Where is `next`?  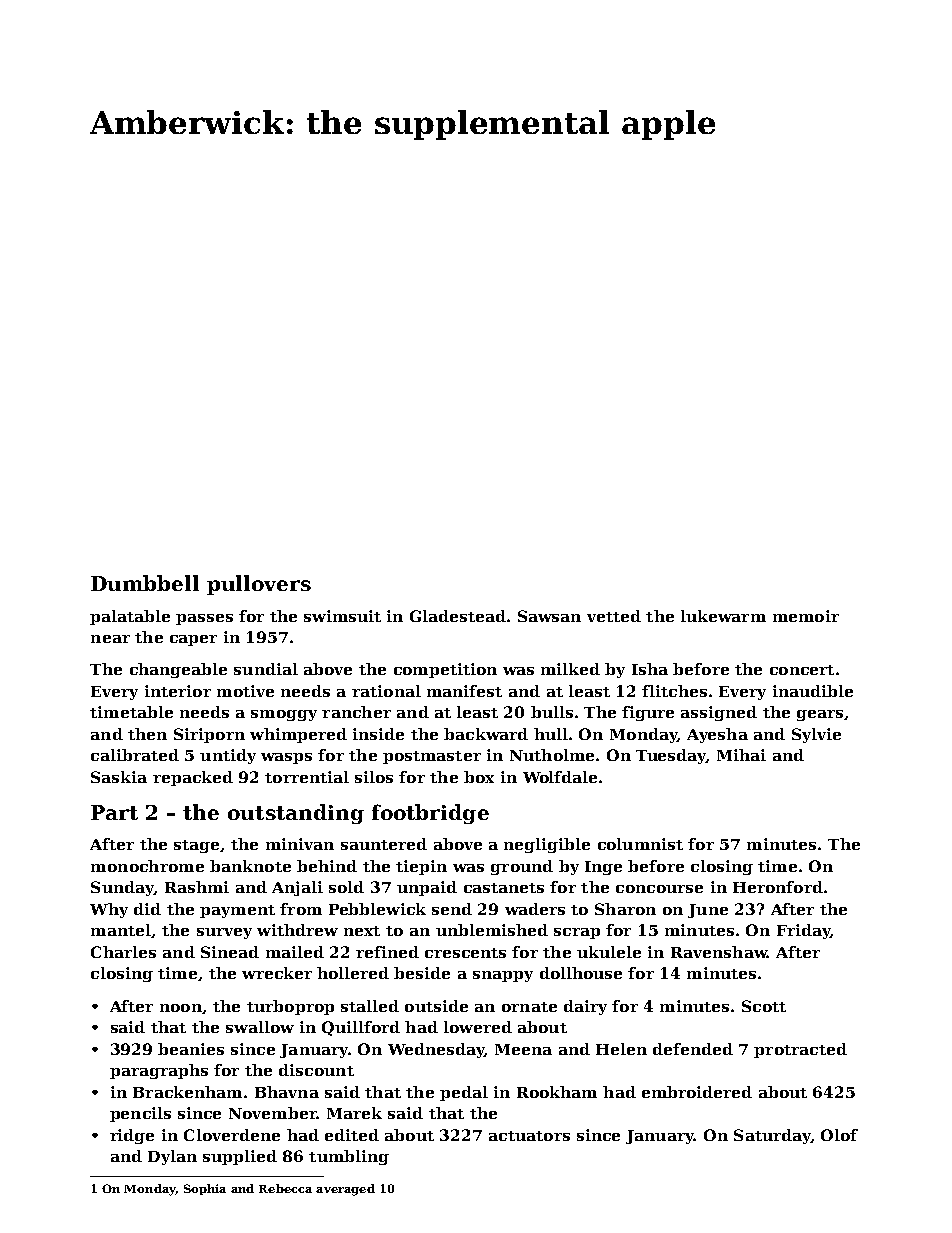 next is located at coordinates (362, 931).
